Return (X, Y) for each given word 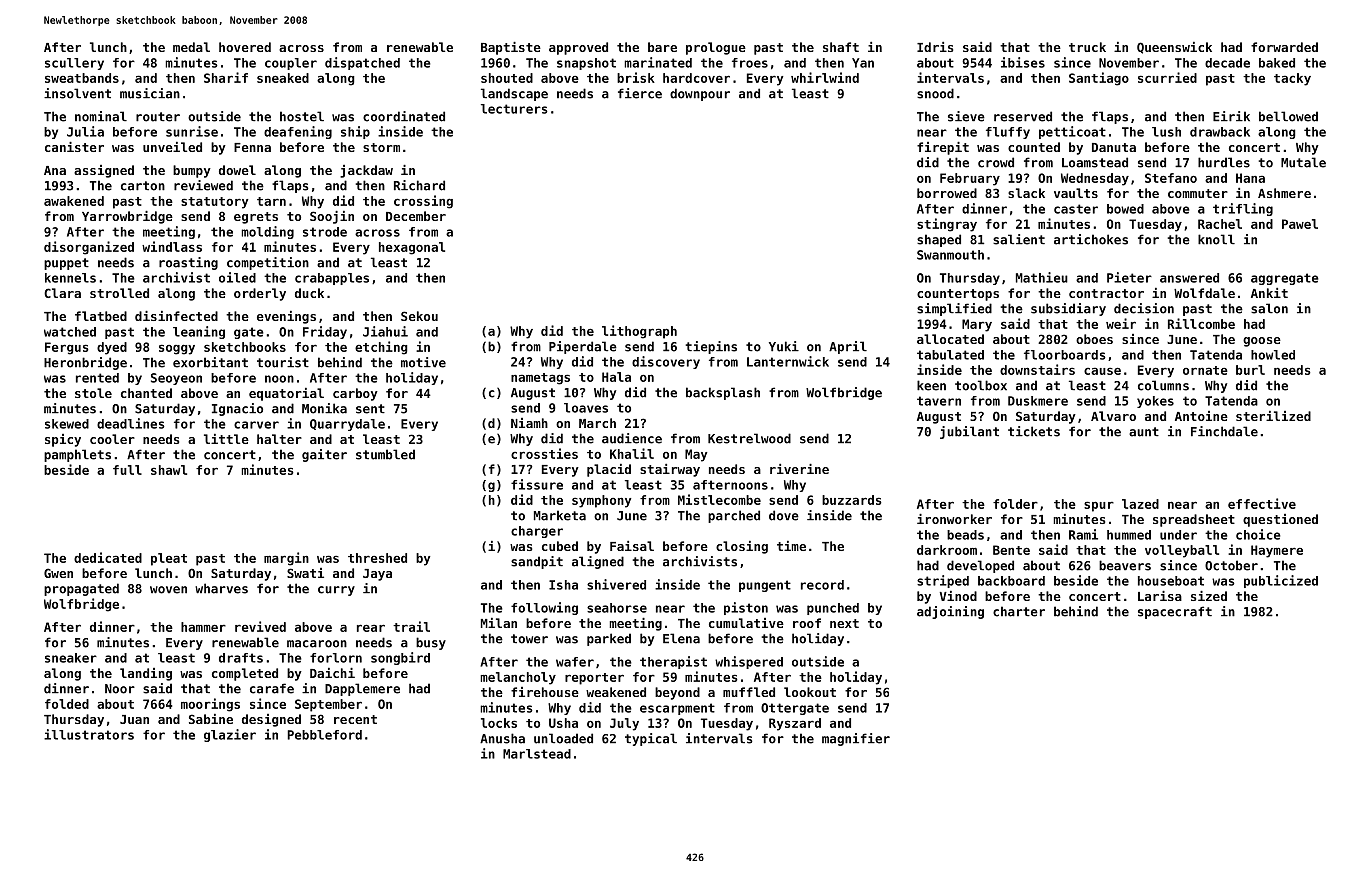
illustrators (89, 734)
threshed (377, 558)
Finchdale (1224, 431)
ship (355, 132)
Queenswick (1174, 48)
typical (651, 739)
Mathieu (1042, 277)
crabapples (332, 279)
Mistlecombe (719, 499)
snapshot (586, 64)
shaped (939, 240)
